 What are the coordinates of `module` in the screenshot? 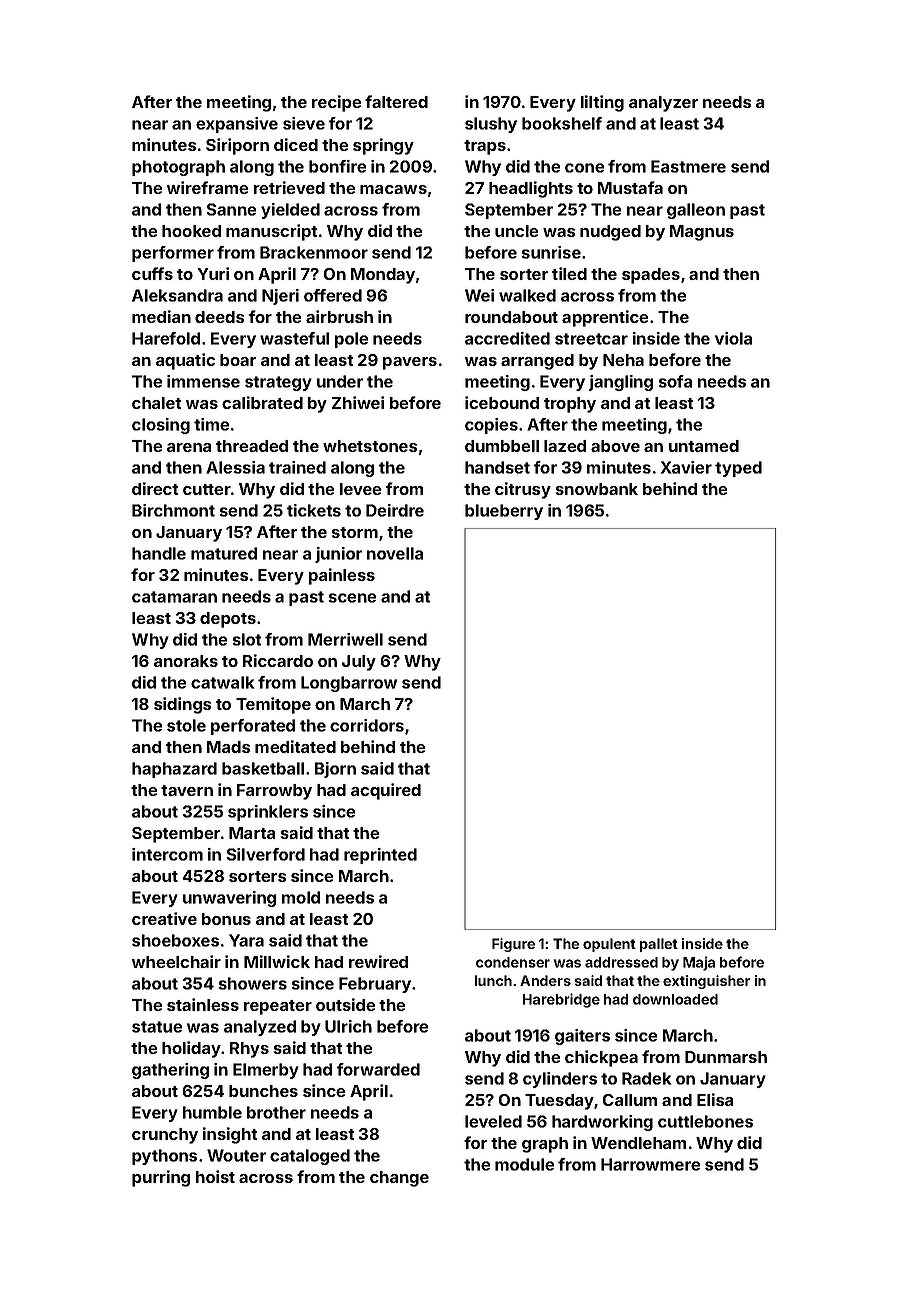 It's located at (524, 1164).
